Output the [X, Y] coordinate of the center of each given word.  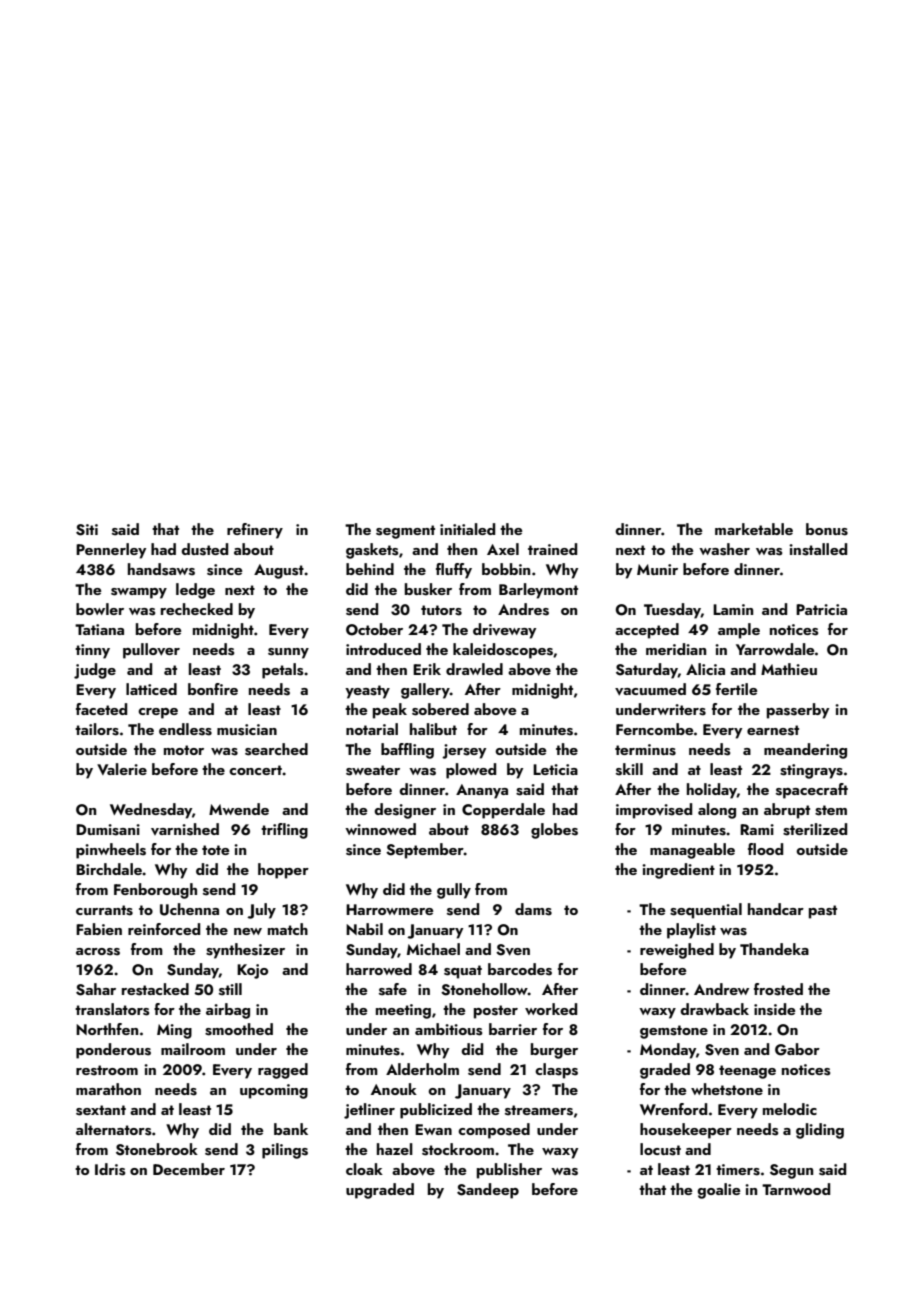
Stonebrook [157, 1149]
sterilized [815, 829]
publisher [509, 1171]
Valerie [122, 769]
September [425, 851]
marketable [754, 529]
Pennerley [111, 551]
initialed [467, 529]
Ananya [482, 791]
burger [554, 1051]
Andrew [721, 989]
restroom [107, 1070]
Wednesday [151, 811]
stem [831, 810]
